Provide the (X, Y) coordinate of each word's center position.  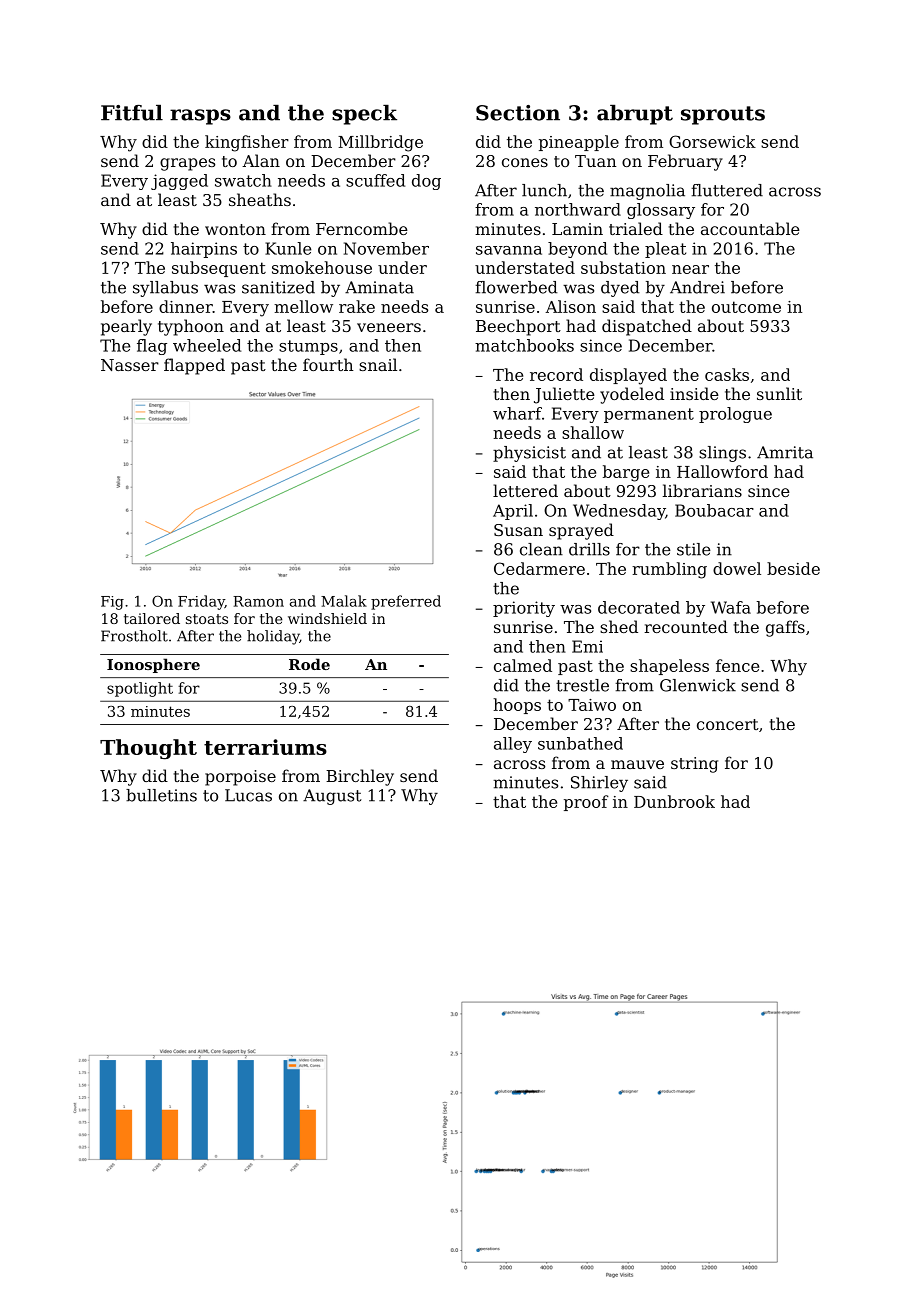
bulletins (161, 795)
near (690, 269)
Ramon (258, 601)
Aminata (379, 287)
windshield (327, 618)
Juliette (564, 395)
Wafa (731, 607)
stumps (308, 347)
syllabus (165, 289)
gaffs (785, 628)
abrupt (635, 115)
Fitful (132, 113)
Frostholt (134, 636)
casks (727, 374)
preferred (406, 602)
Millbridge (380, 143)
